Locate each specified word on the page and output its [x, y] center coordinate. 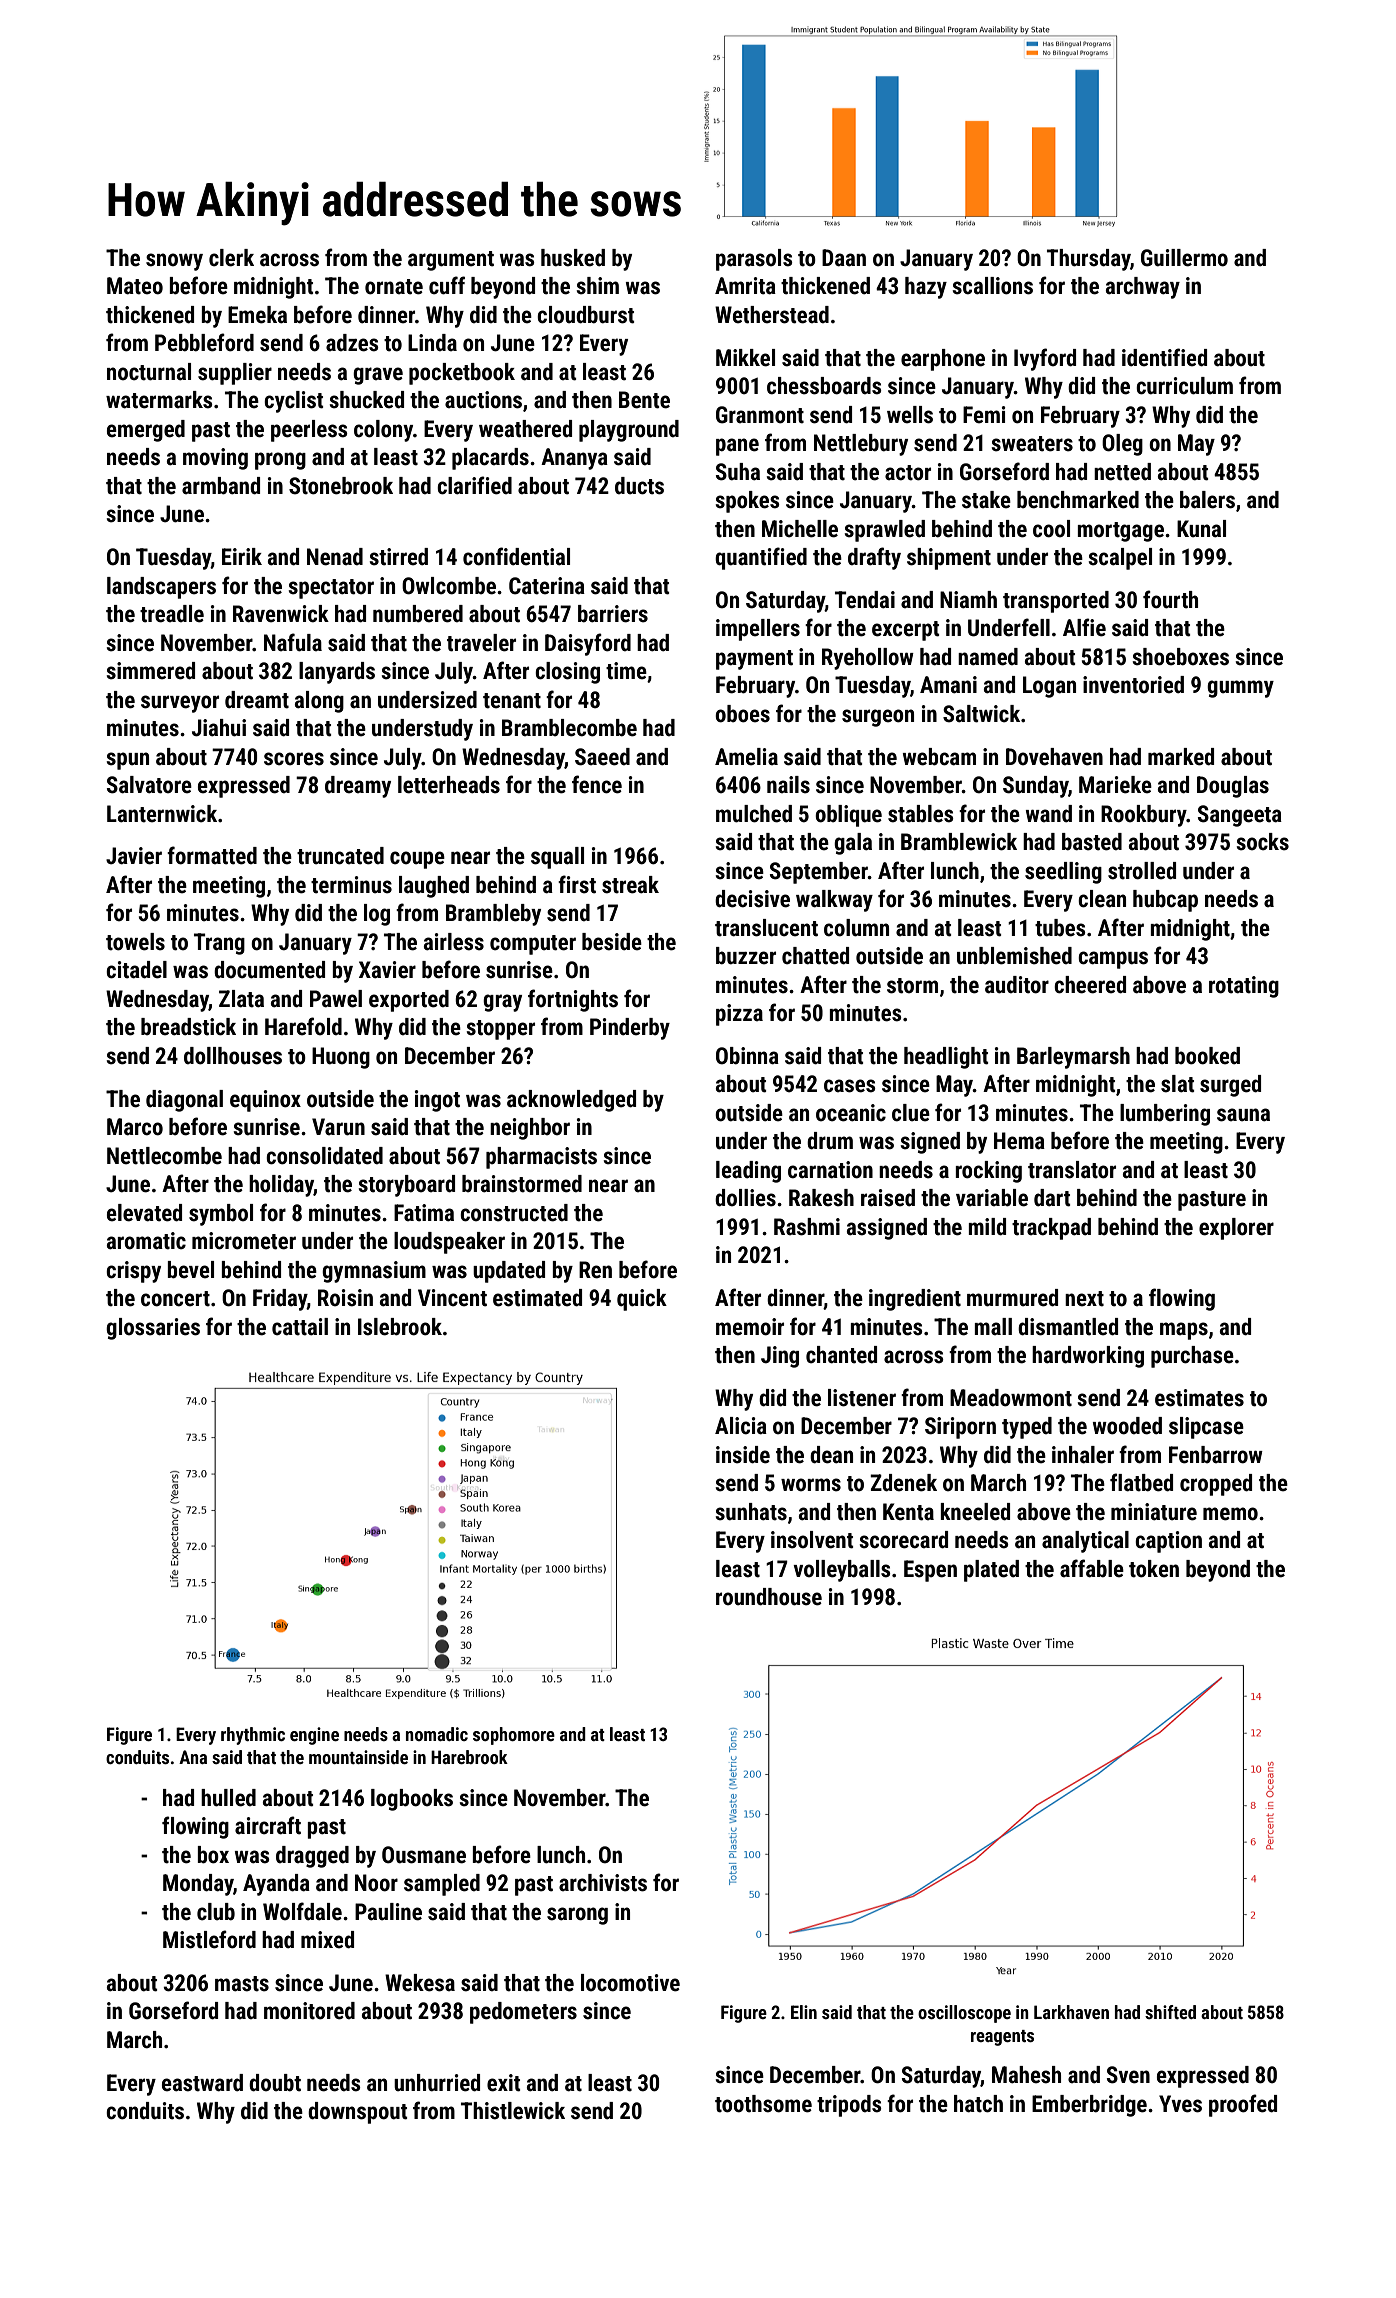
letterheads [449, 785]
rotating [1244, 987]
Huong [341, 1058]
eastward [202, 2083]
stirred [398, 557]
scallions [992, 286]
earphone [943, 360]
